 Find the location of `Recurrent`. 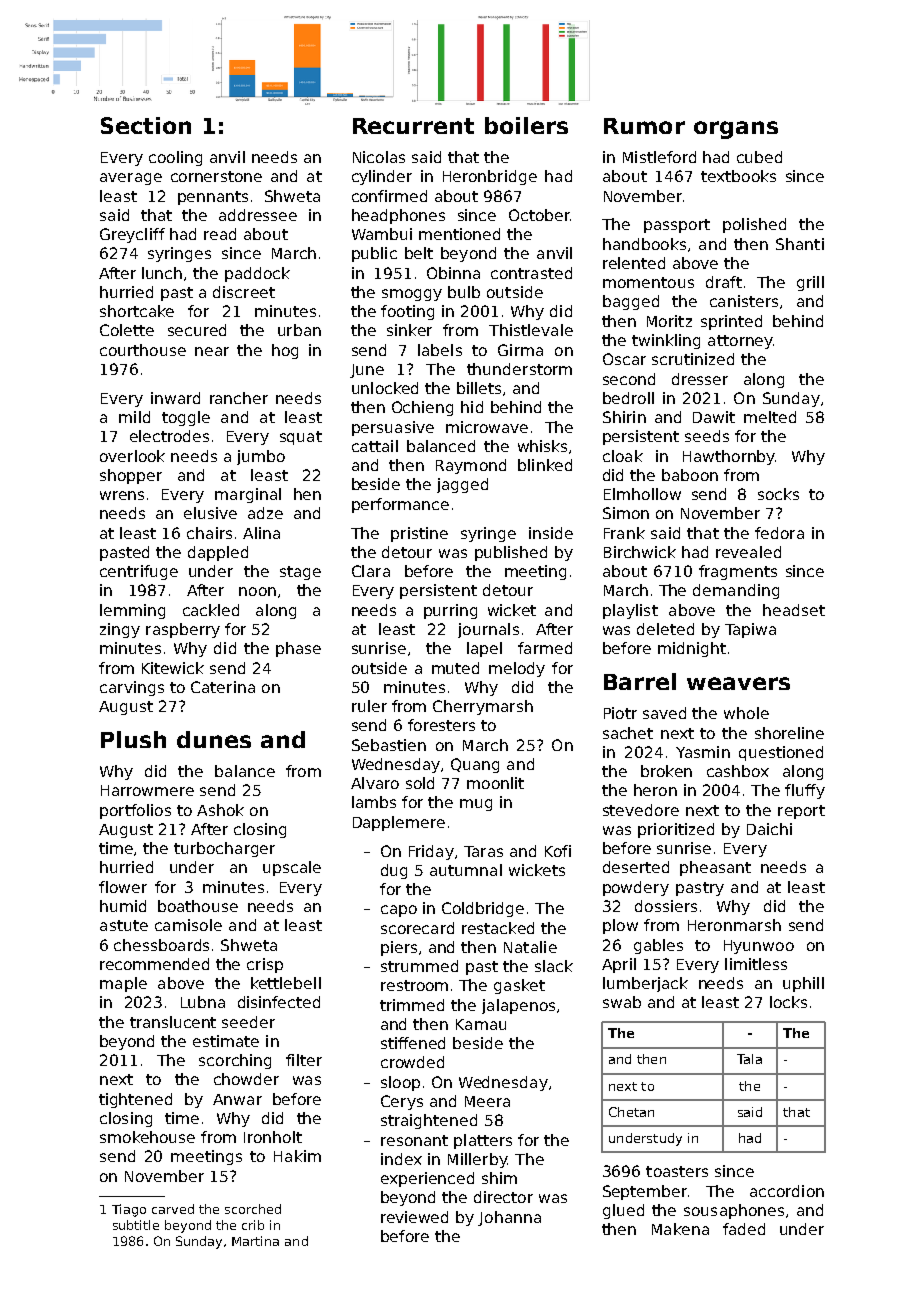

Recurrent is located at coordinates (413, 126).
